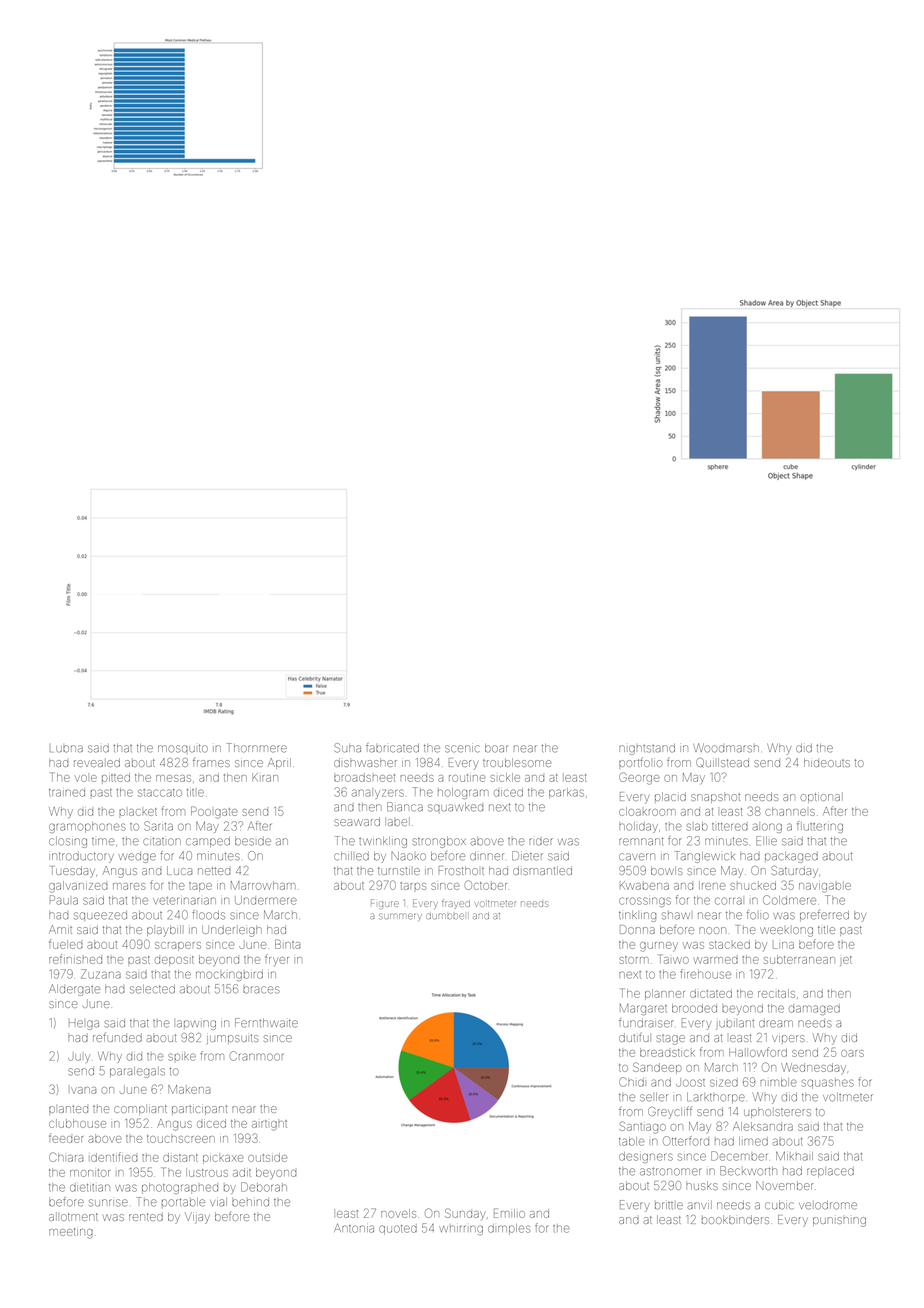 This document has width=924, height=1308. Describe the element at coordinates (287, 944) in the document. I see `Binta` at that location.
